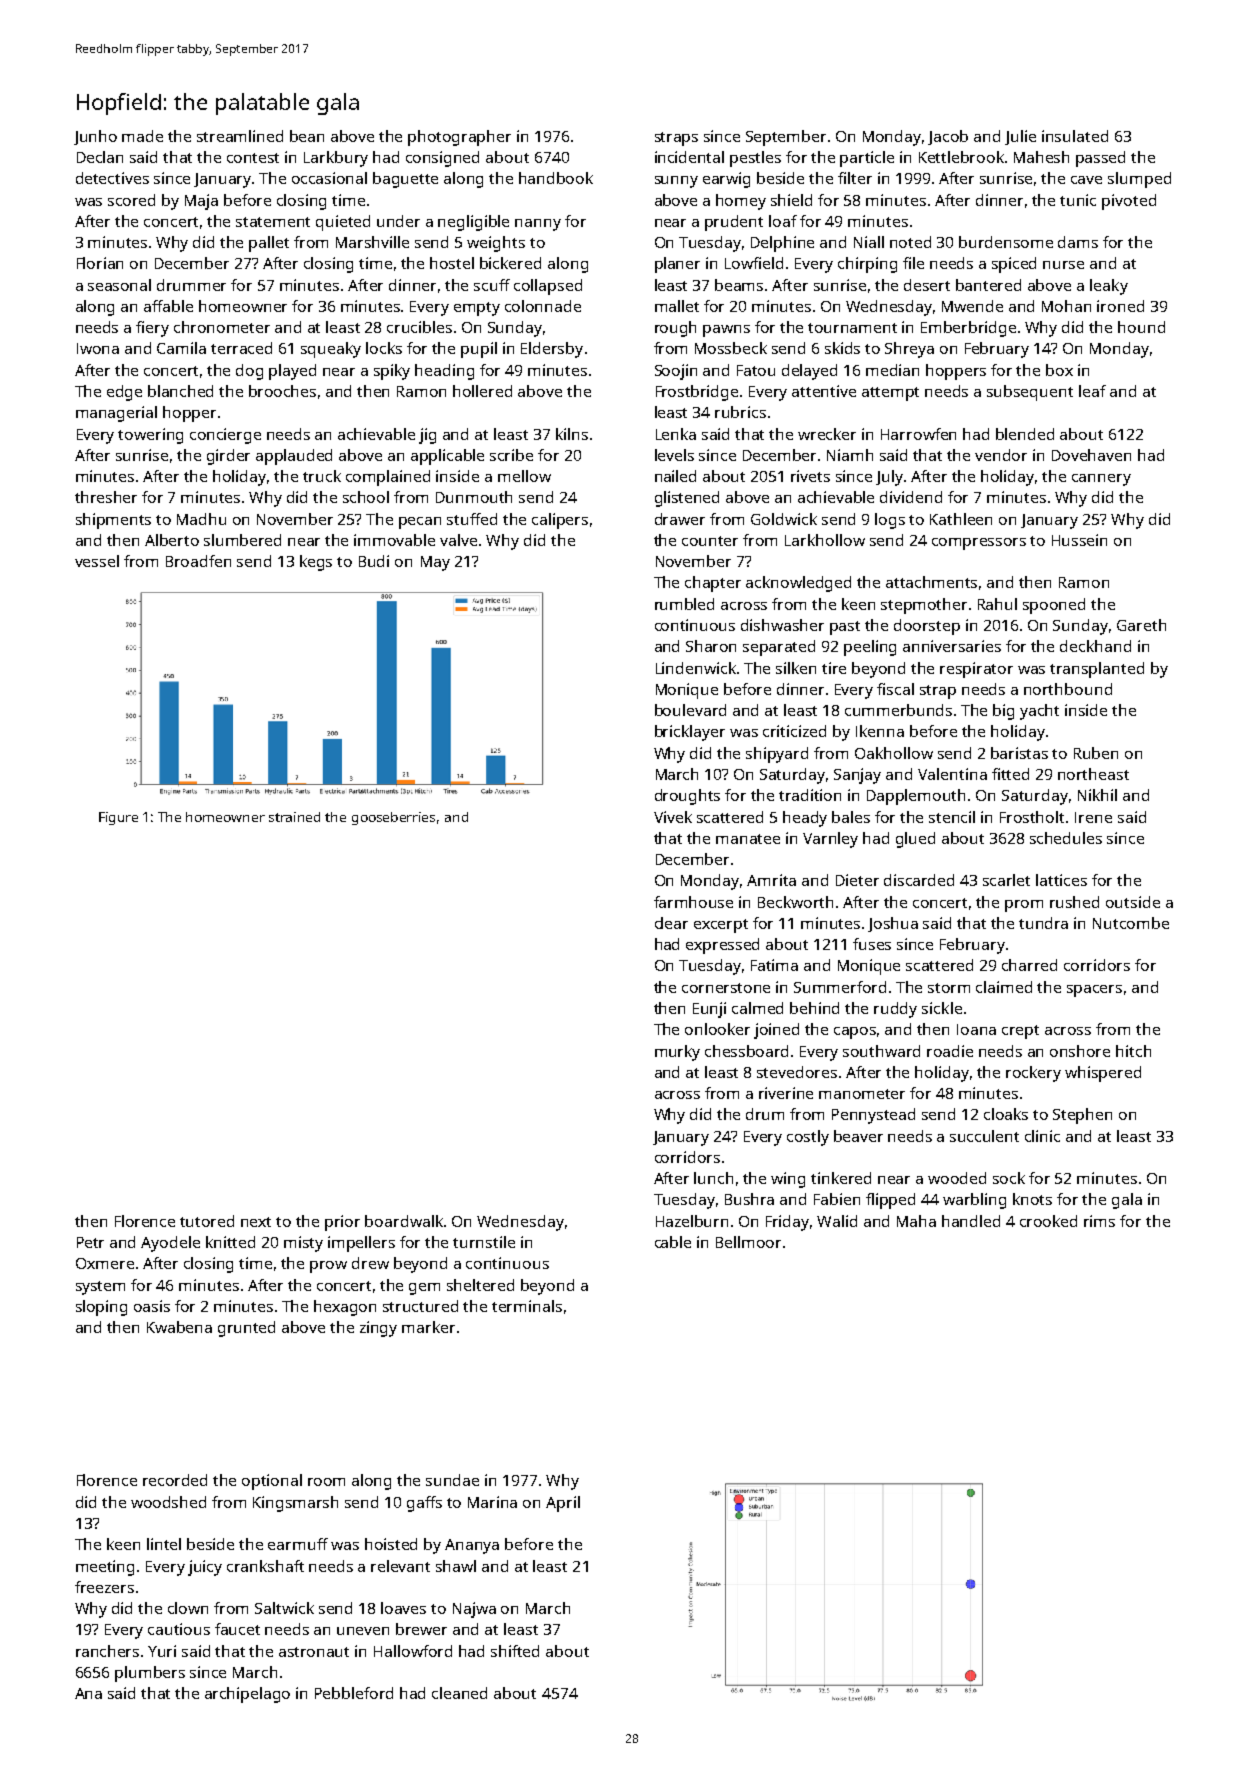 This page has height=1769, width=1250. Describe the element at coordinates (748, 1242) in the page. I see `Bellmoor` at that location.
